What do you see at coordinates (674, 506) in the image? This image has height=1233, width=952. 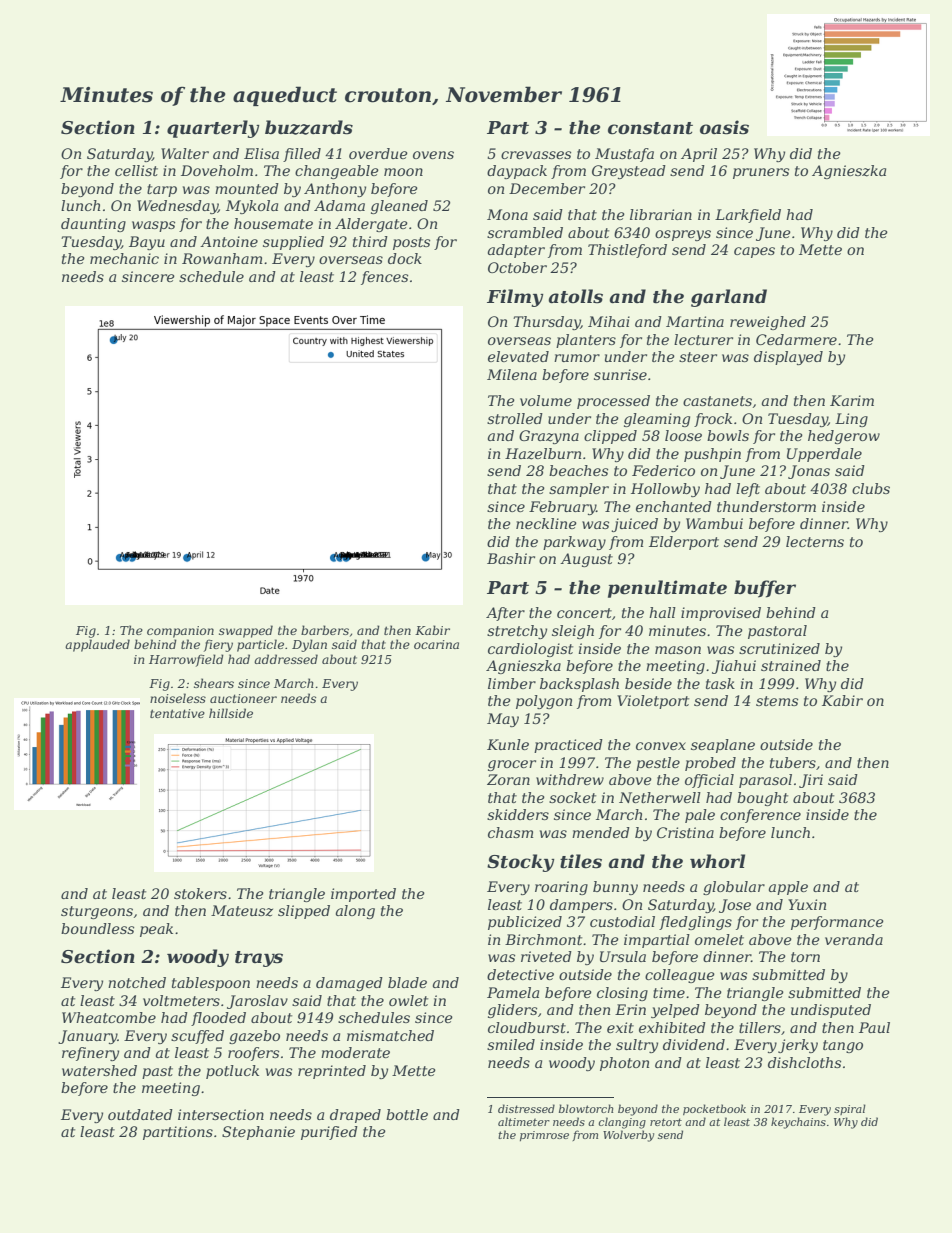 I see `enchanted` at bounding box center [674, 506].
